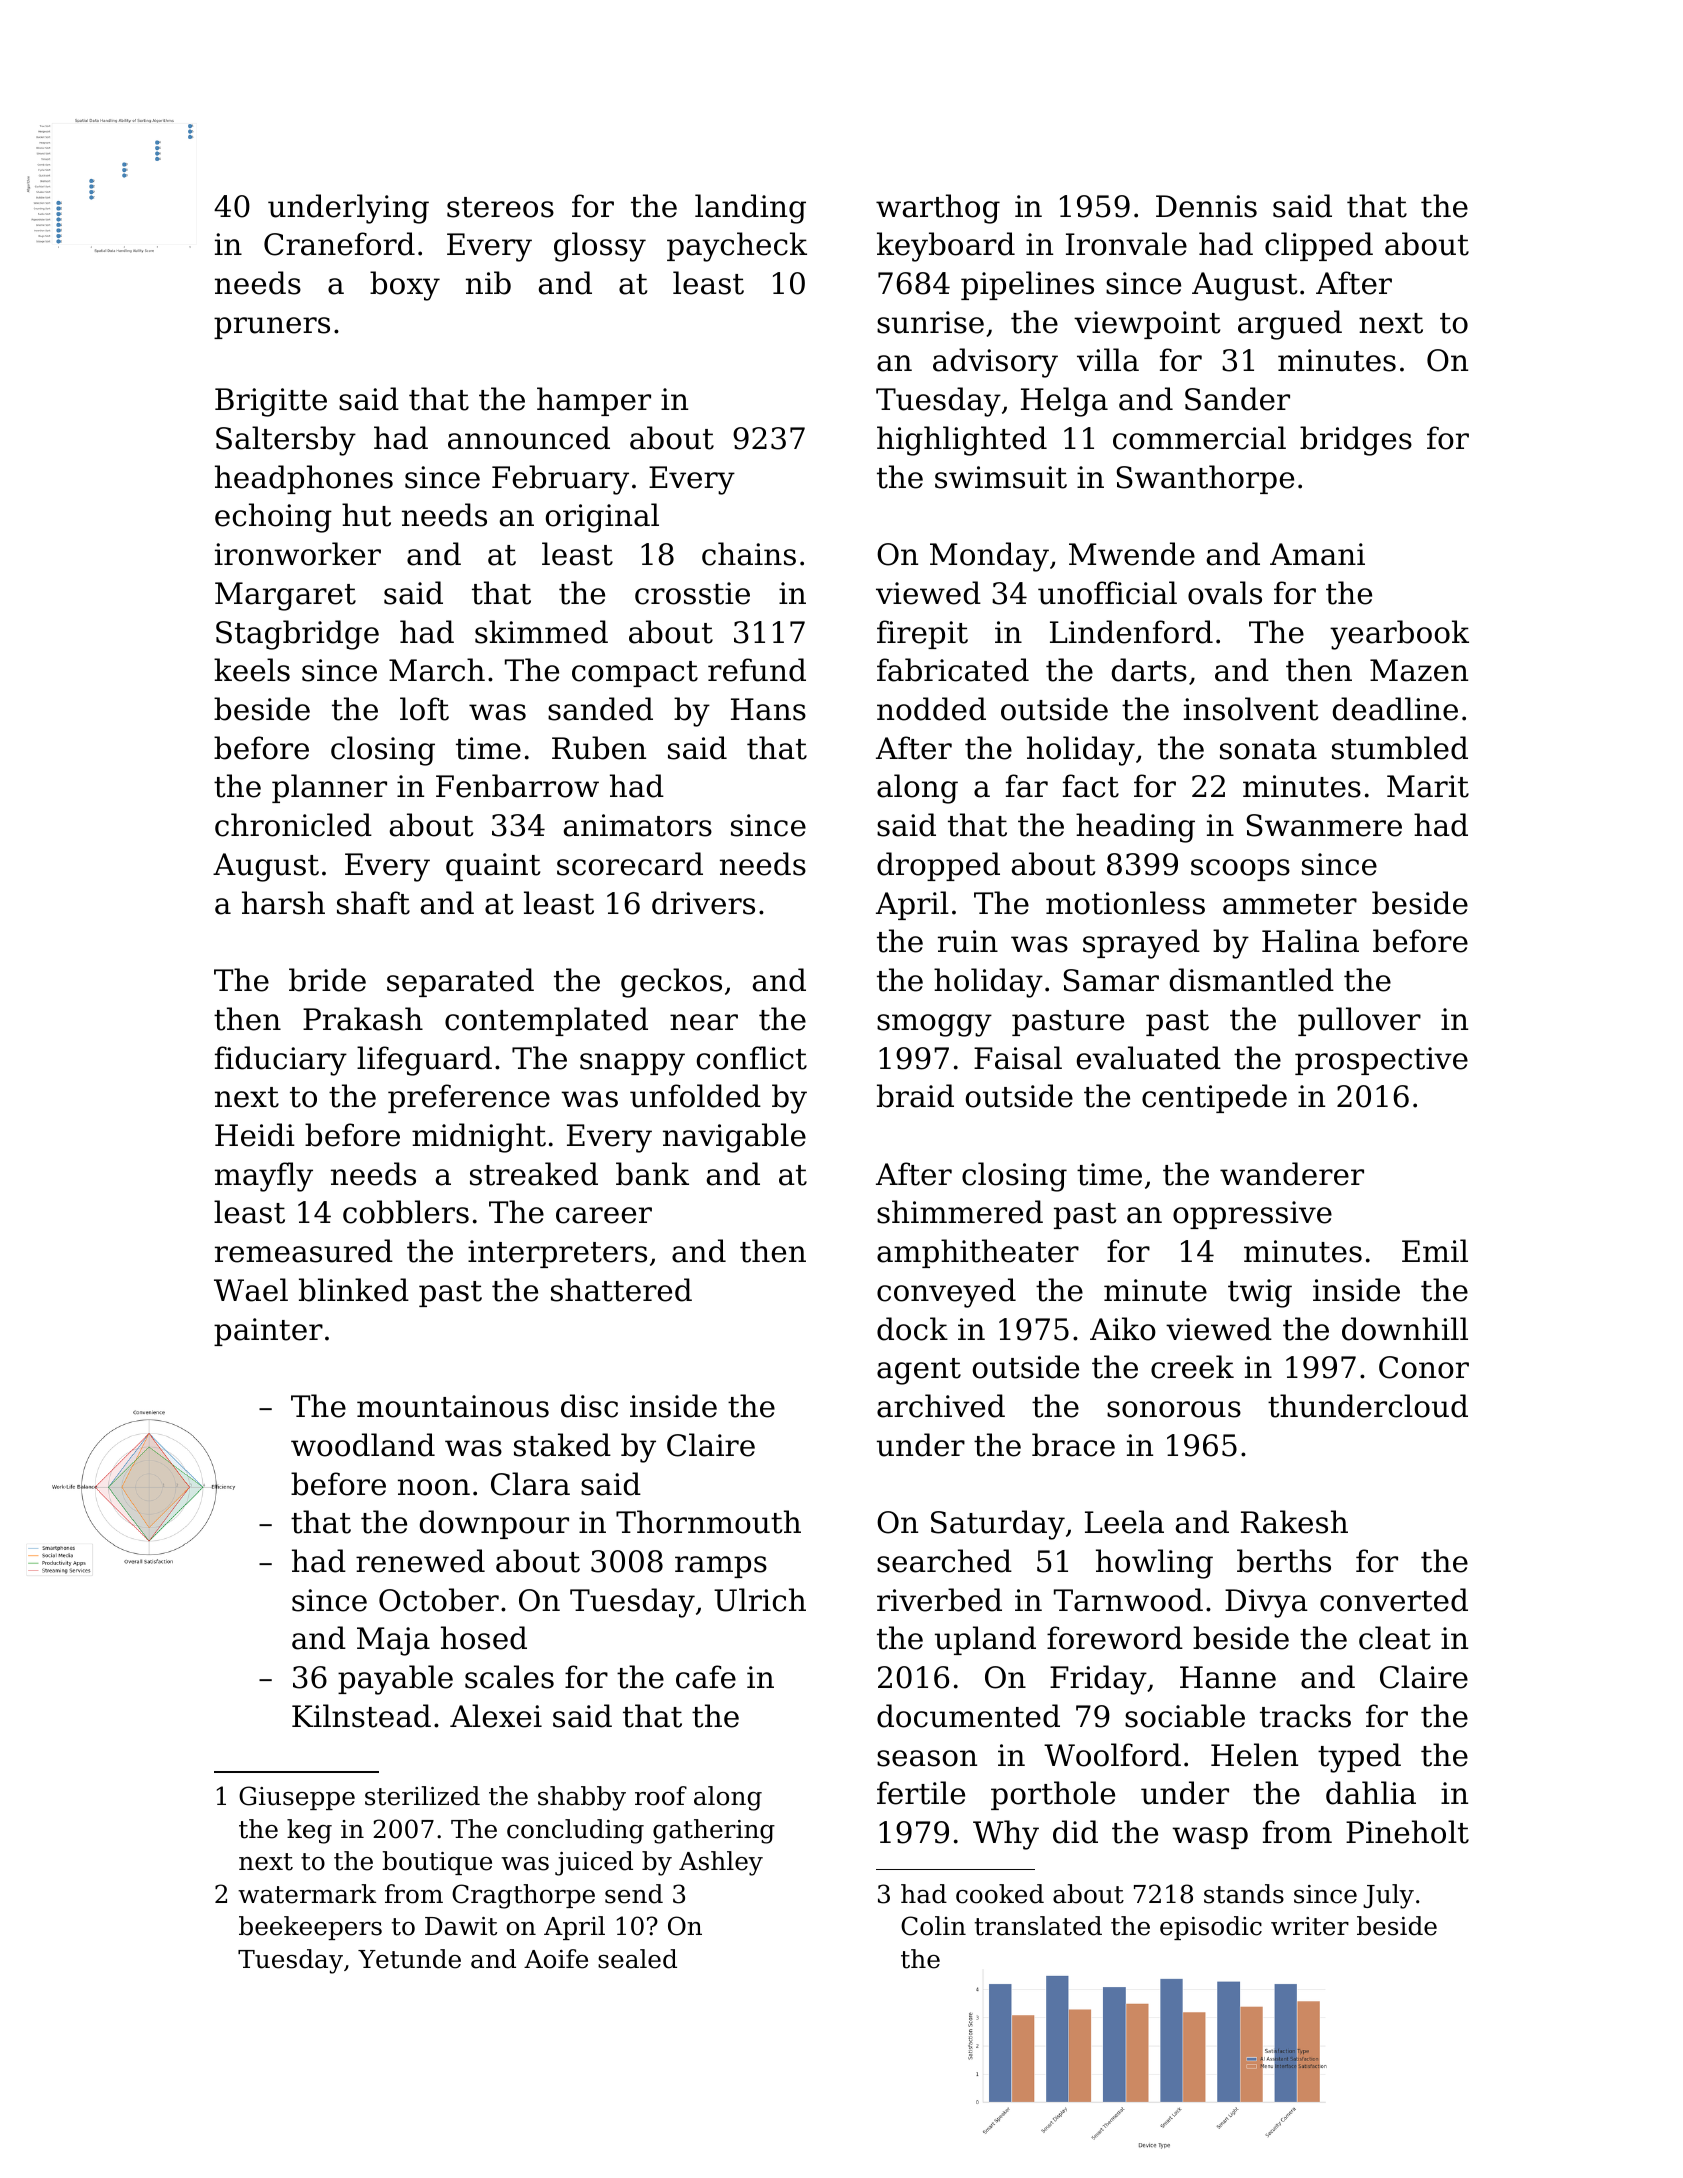 Image resolution: width=1683 pixels, height=2178 pixels. What do you see at coordinates (1381, 1061) in the screenshot?
I see `prospective` at bounding box center [1381, 1061].
